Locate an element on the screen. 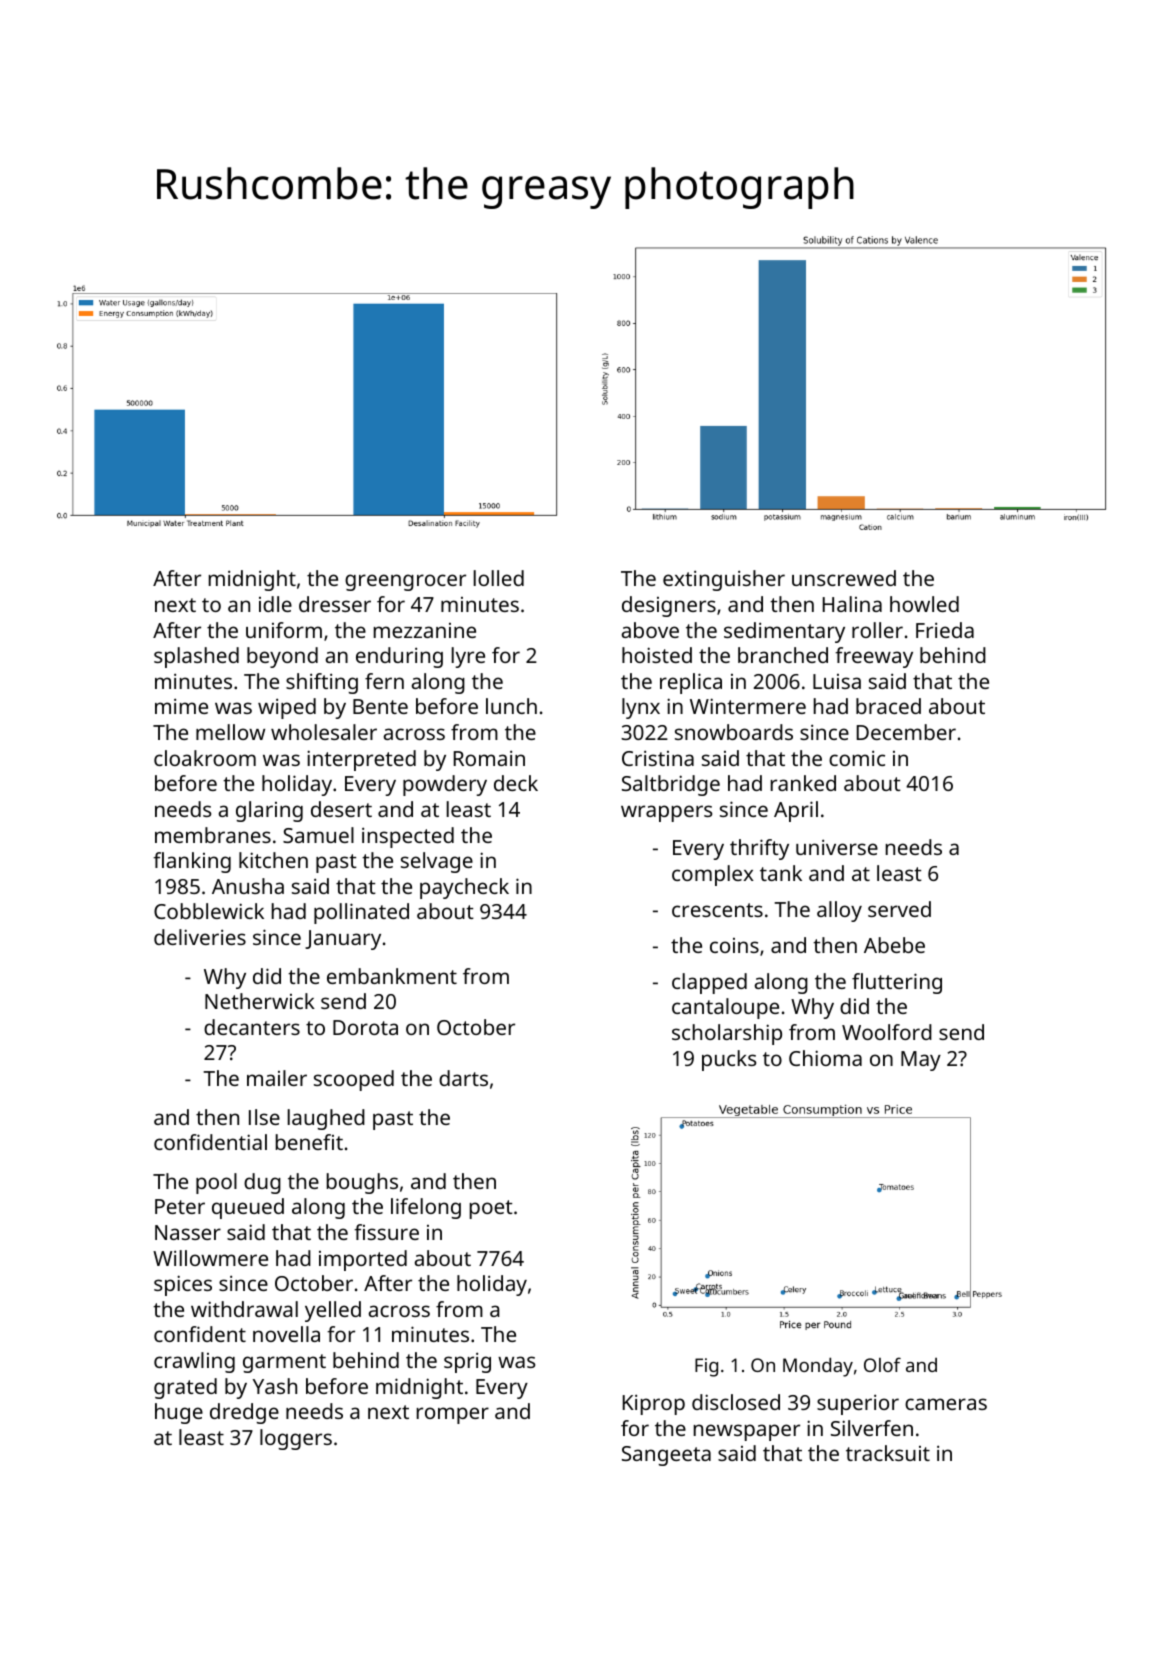  idle is located at coordinates (275, 604).
